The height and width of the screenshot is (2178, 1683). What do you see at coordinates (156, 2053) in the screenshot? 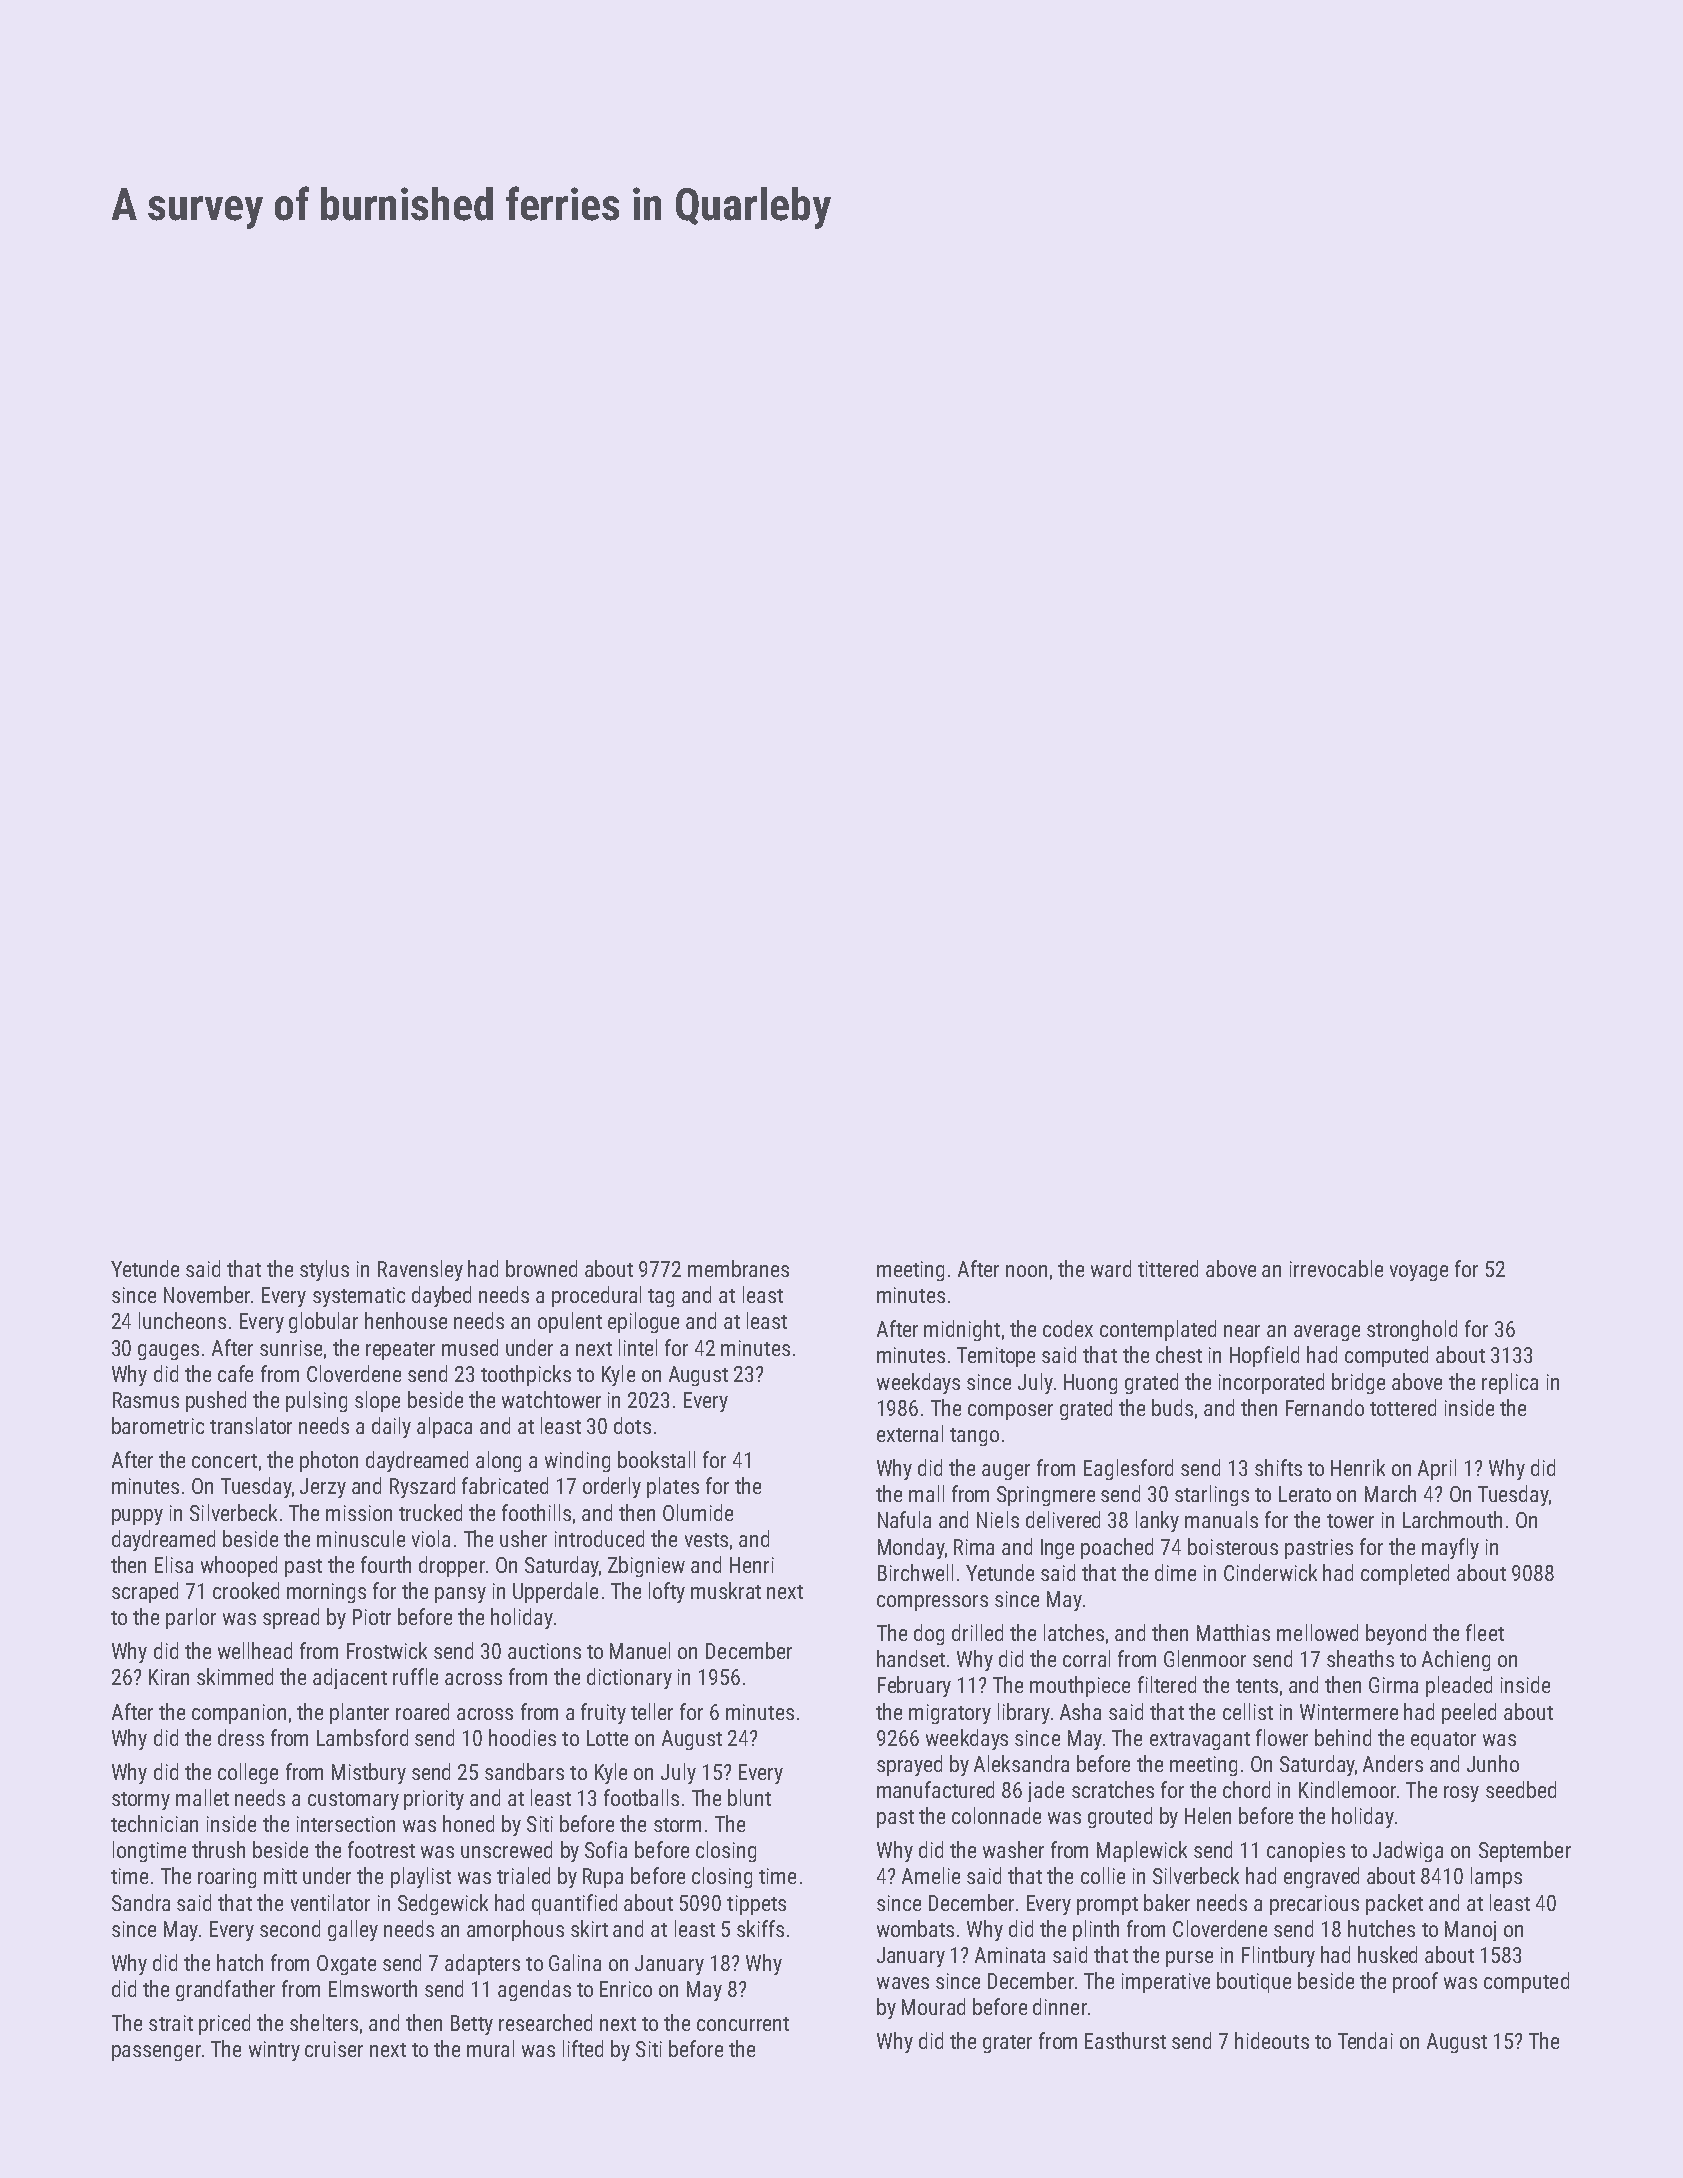
I see `passenger` at bounding box center [156, 2053].
